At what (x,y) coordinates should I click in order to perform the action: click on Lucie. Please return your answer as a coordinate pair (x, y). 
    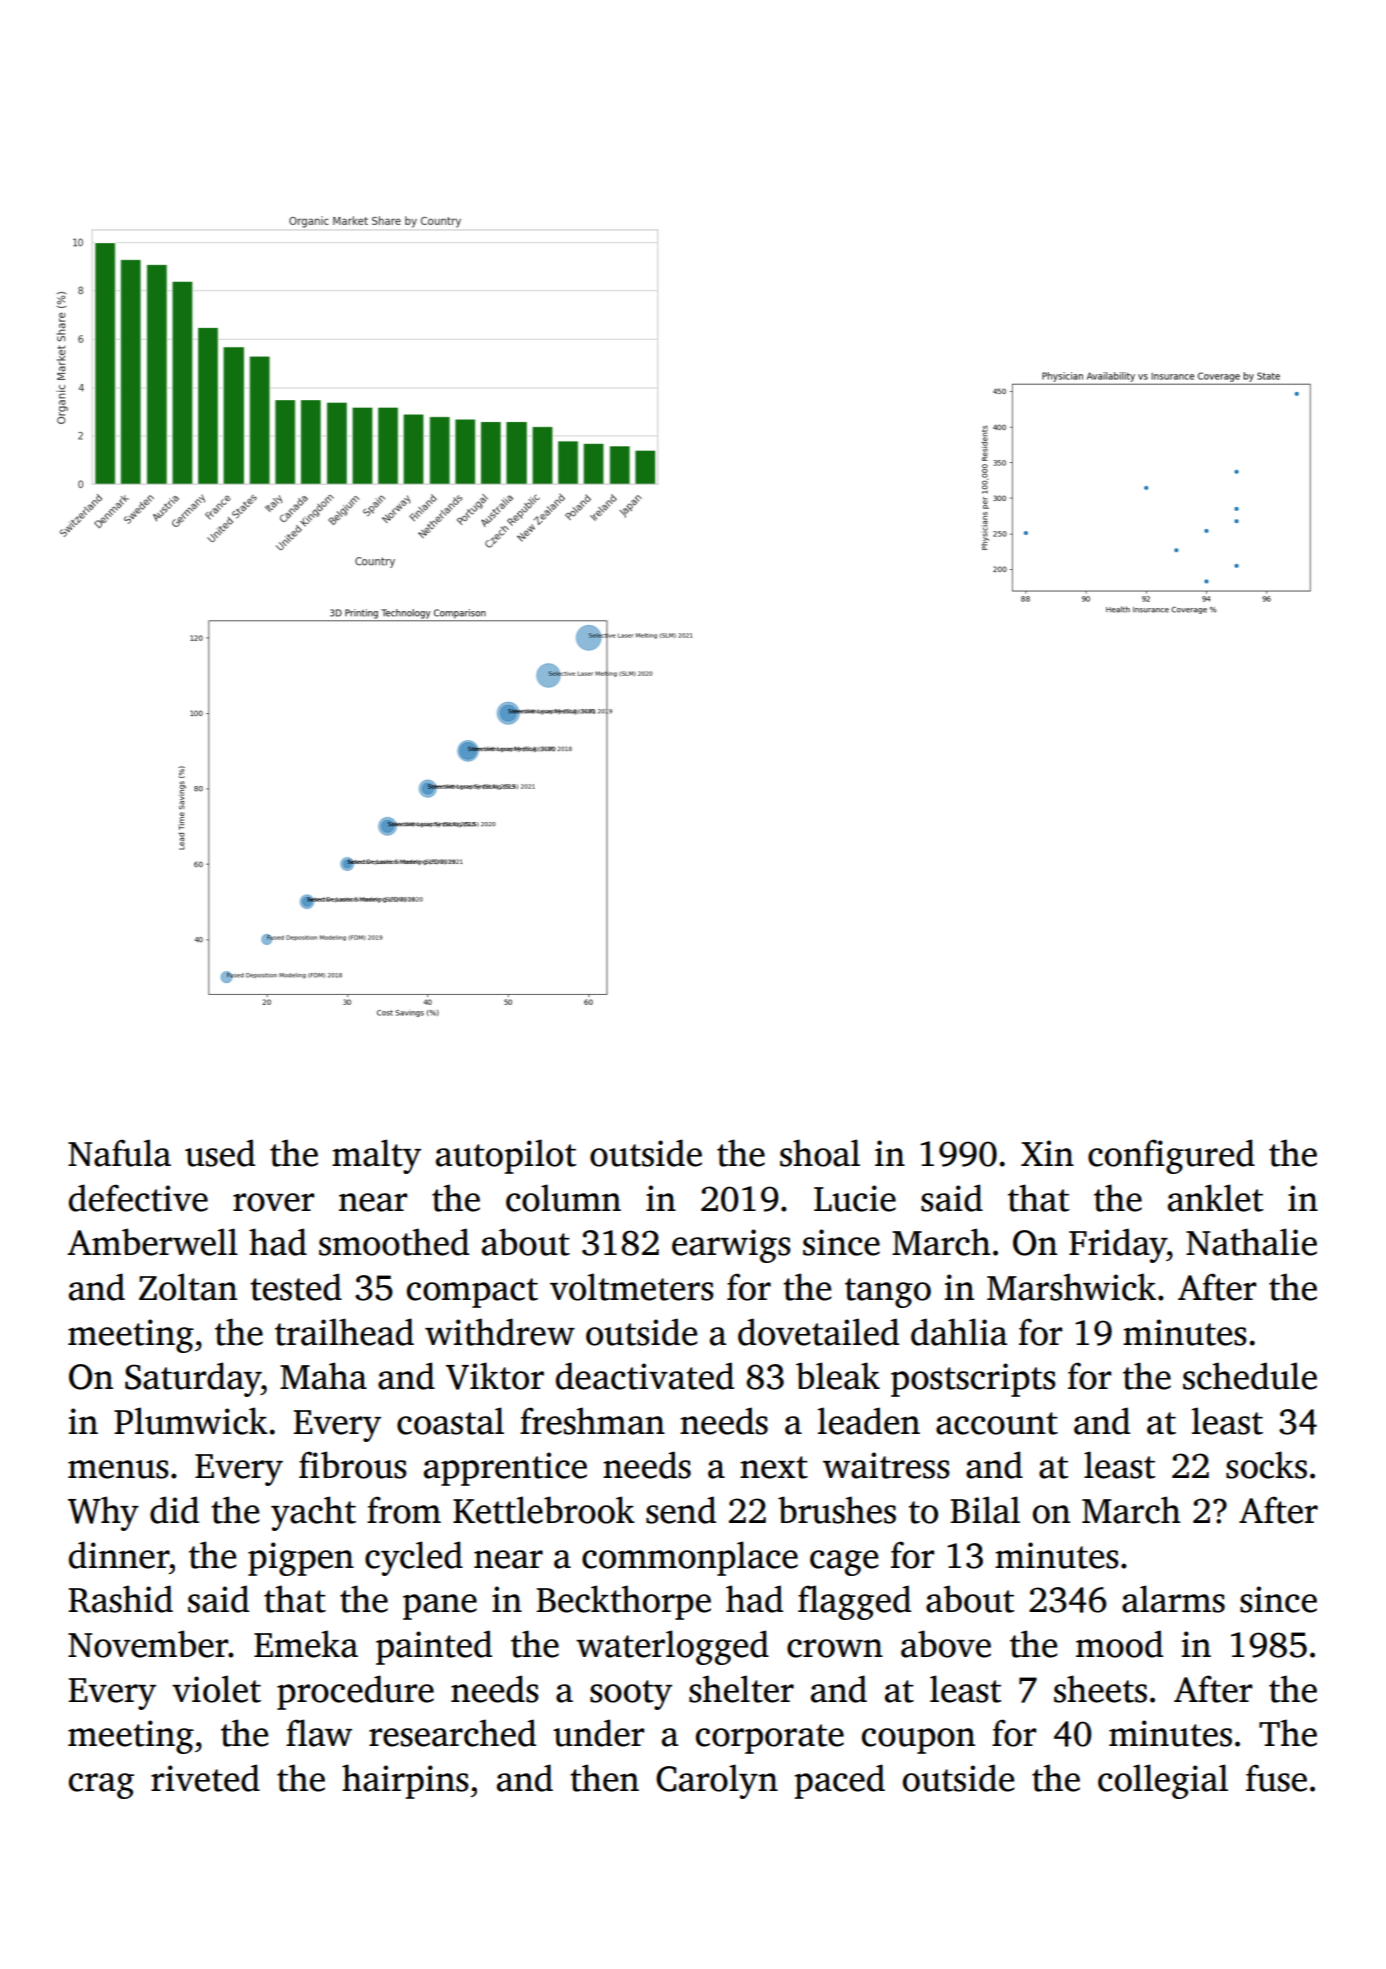
    Looking at the image, I should click on (855, 1198).
